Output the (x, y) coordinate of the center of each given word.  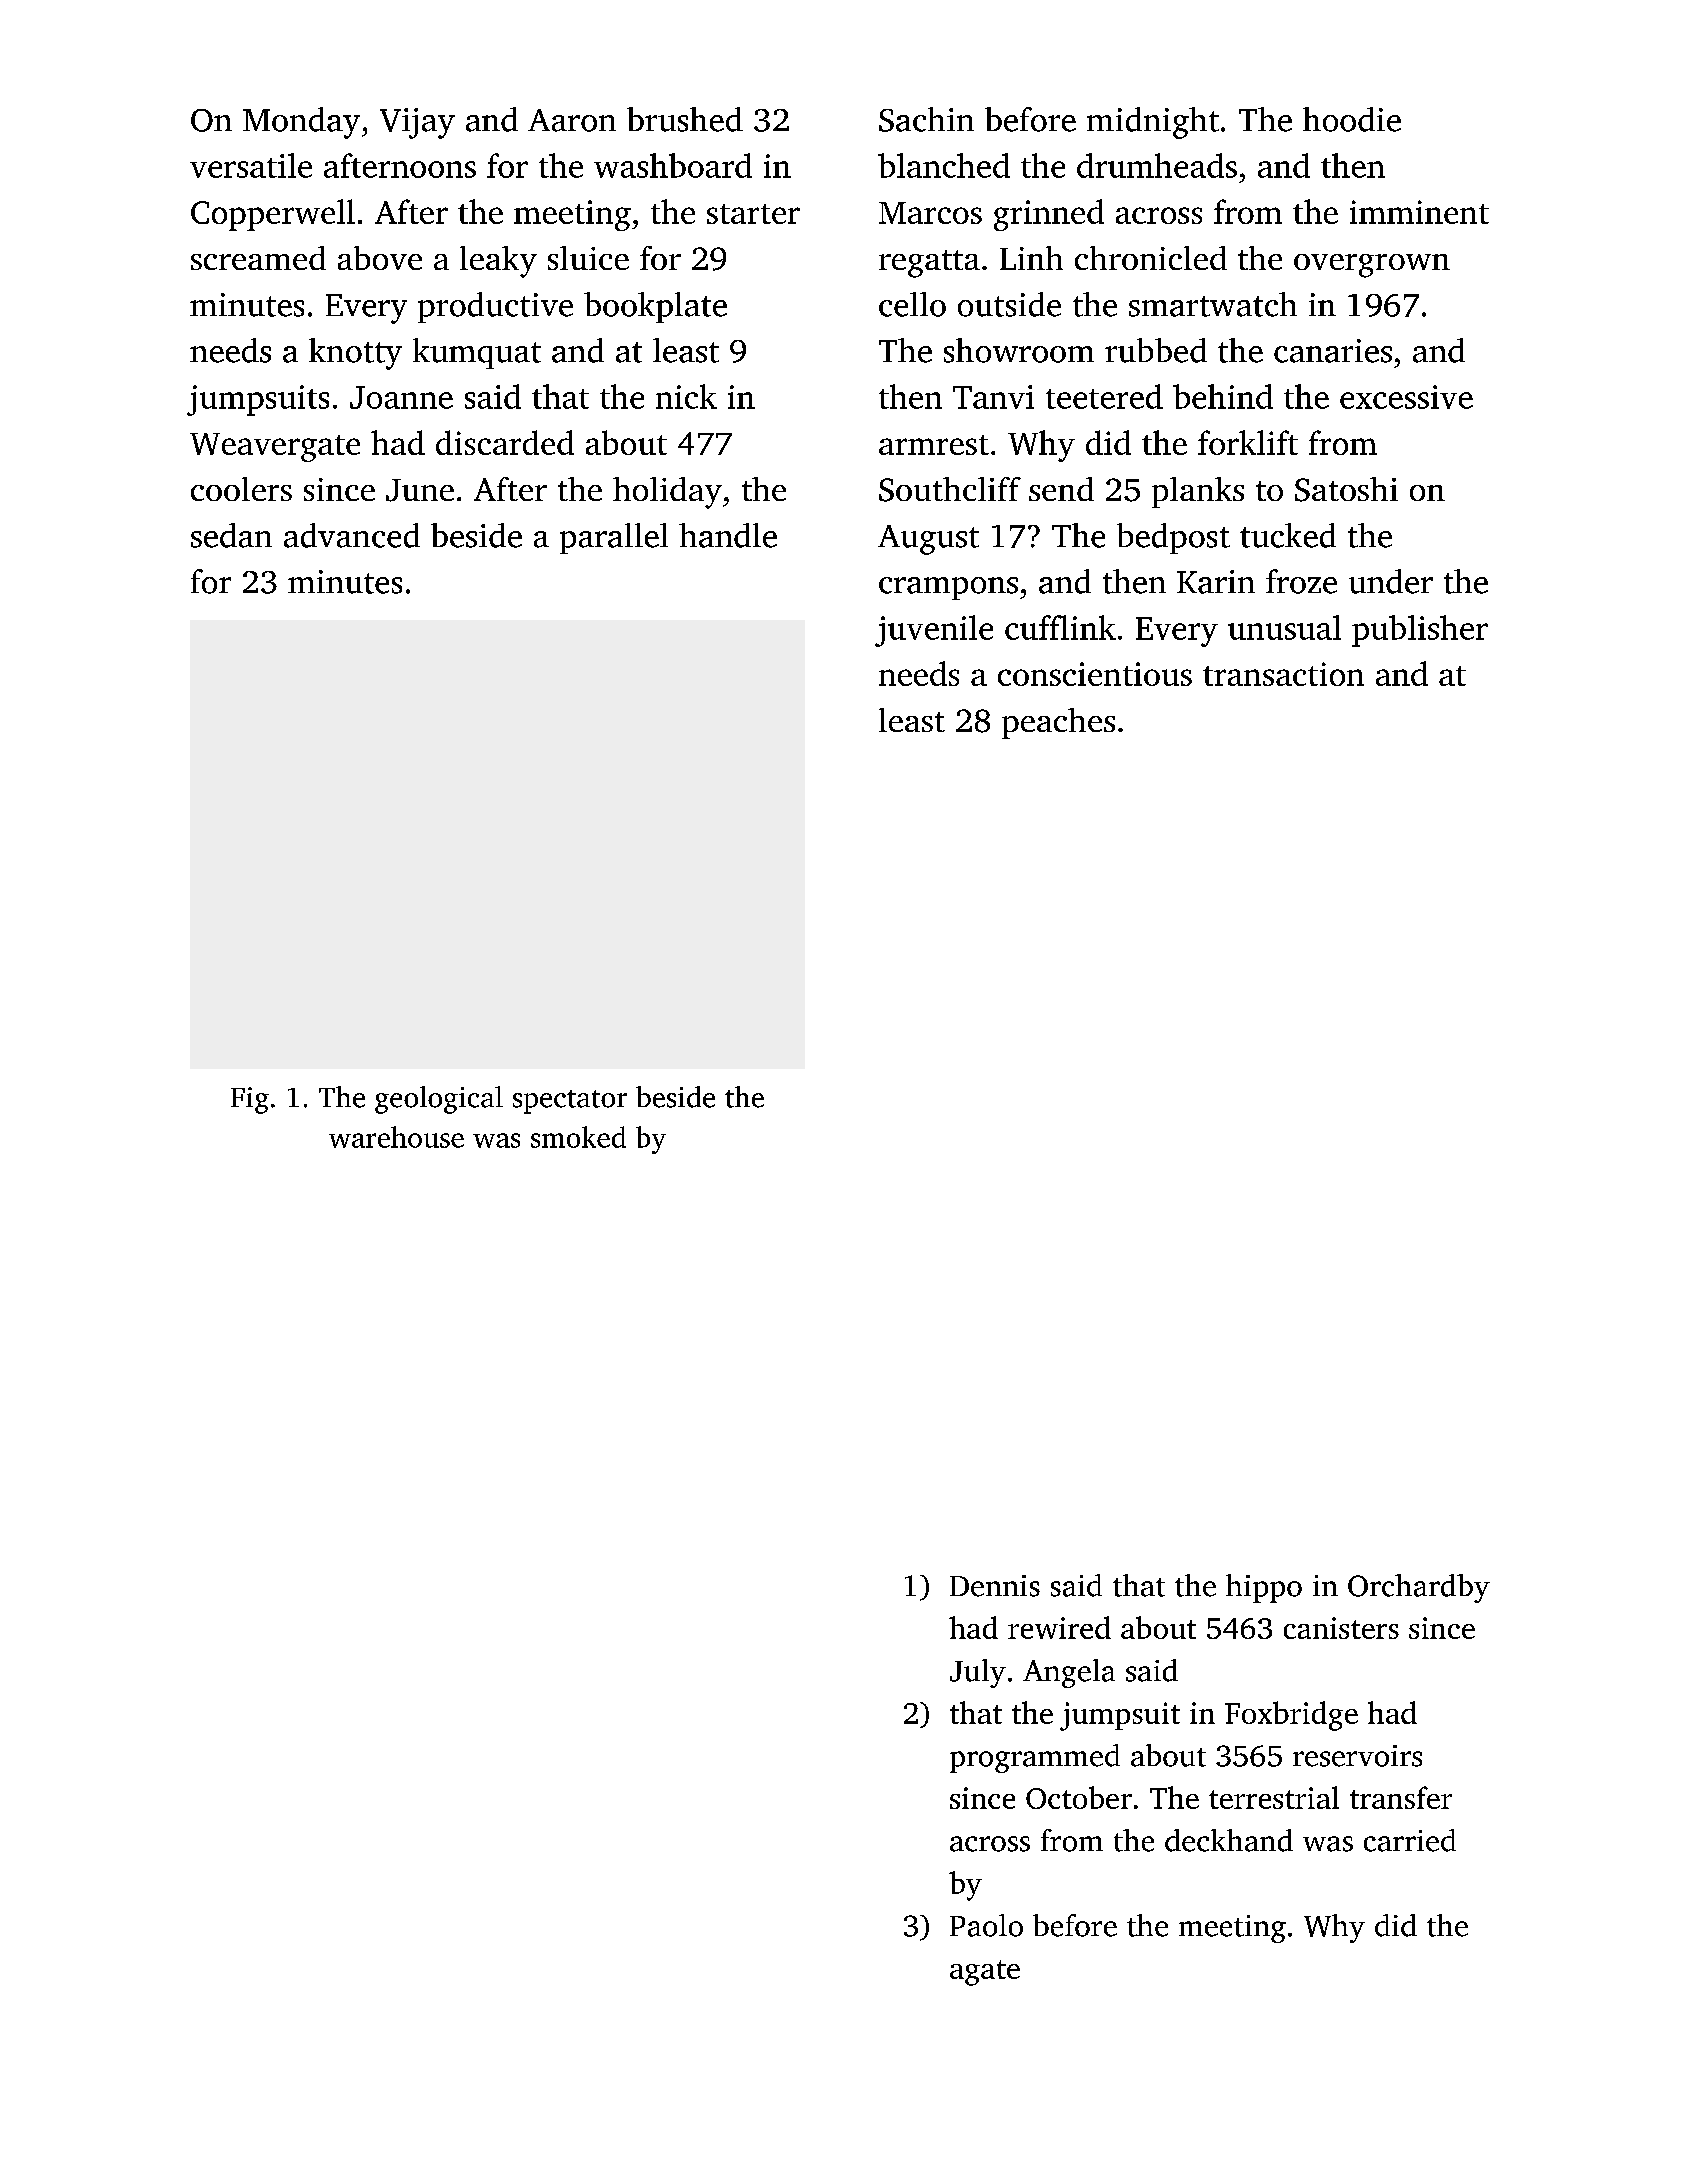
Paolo (986, 1925)
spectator (570, 1102)
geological (439, 1100)
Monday (301, 123)
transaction (1283, 674)
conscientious (1095, 674)
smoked (578, 1137)
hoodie (1352, 119)
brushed (685, 119)
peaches (1058, 723)
